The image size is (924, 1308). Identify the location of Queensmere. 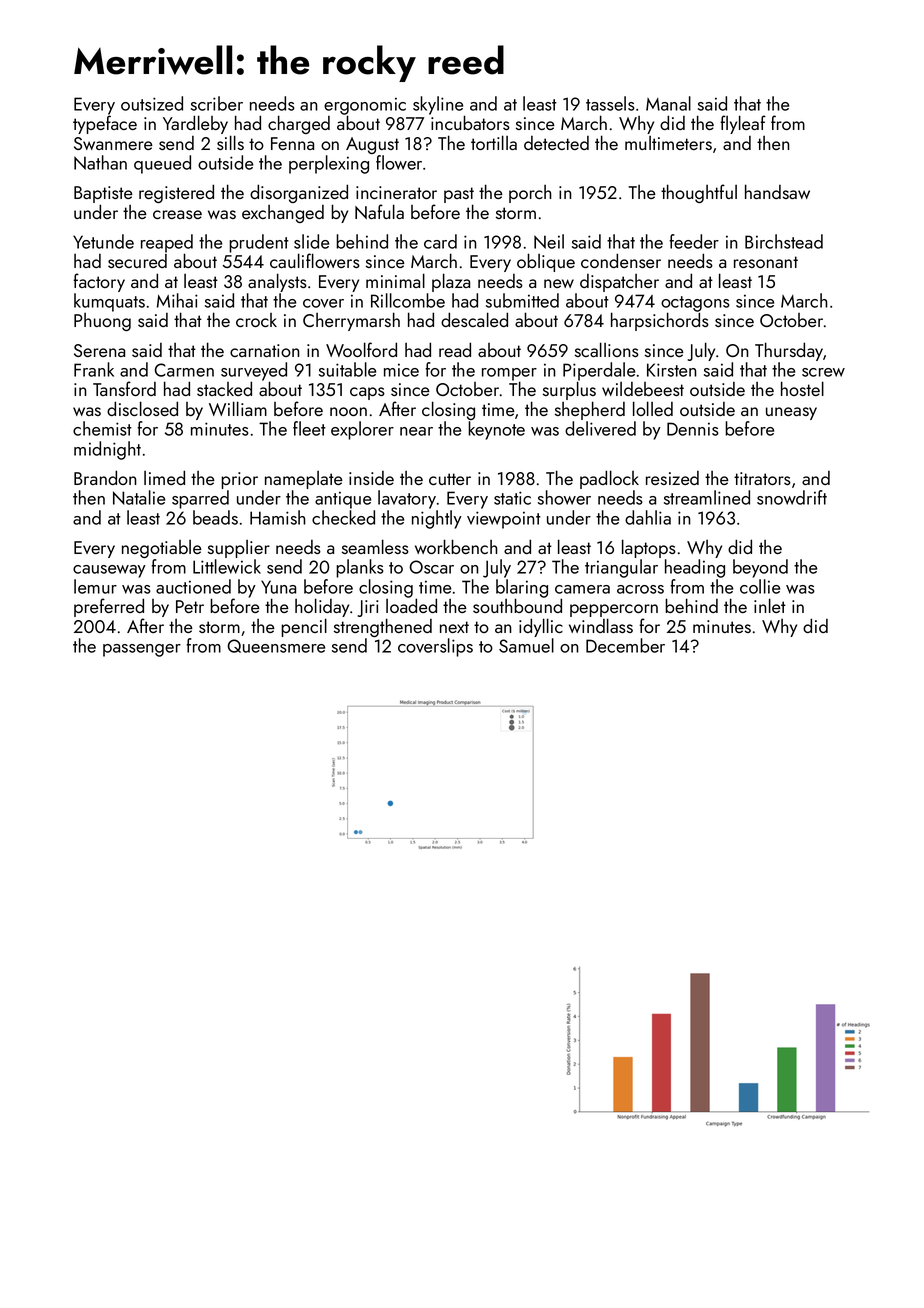
(276, 646).
